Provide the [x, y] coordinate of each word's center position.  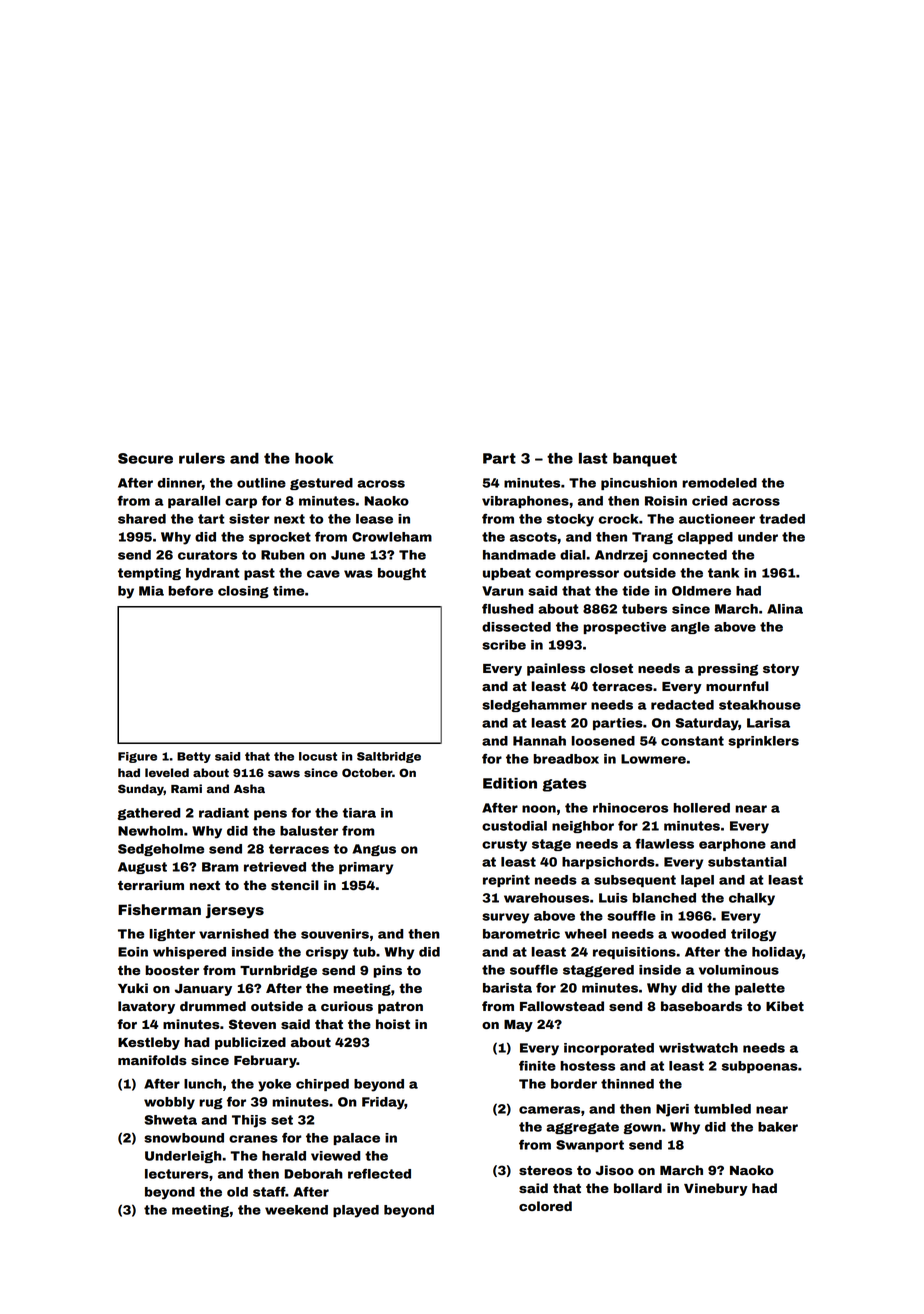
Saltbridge [389, 757]
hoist [393, 1024]
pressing [728, 669]
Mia [151, 591]
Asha [249, 788]
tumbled [722, 1109]
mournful [737, 686]
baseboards [701, 1006]
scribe [504, 645]
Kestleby [149, 1043]
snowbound [184, 1138]
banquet [645, 460]
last [593, 458]
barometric [521, 934]
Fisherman [159, 910]
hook [314, 458]
